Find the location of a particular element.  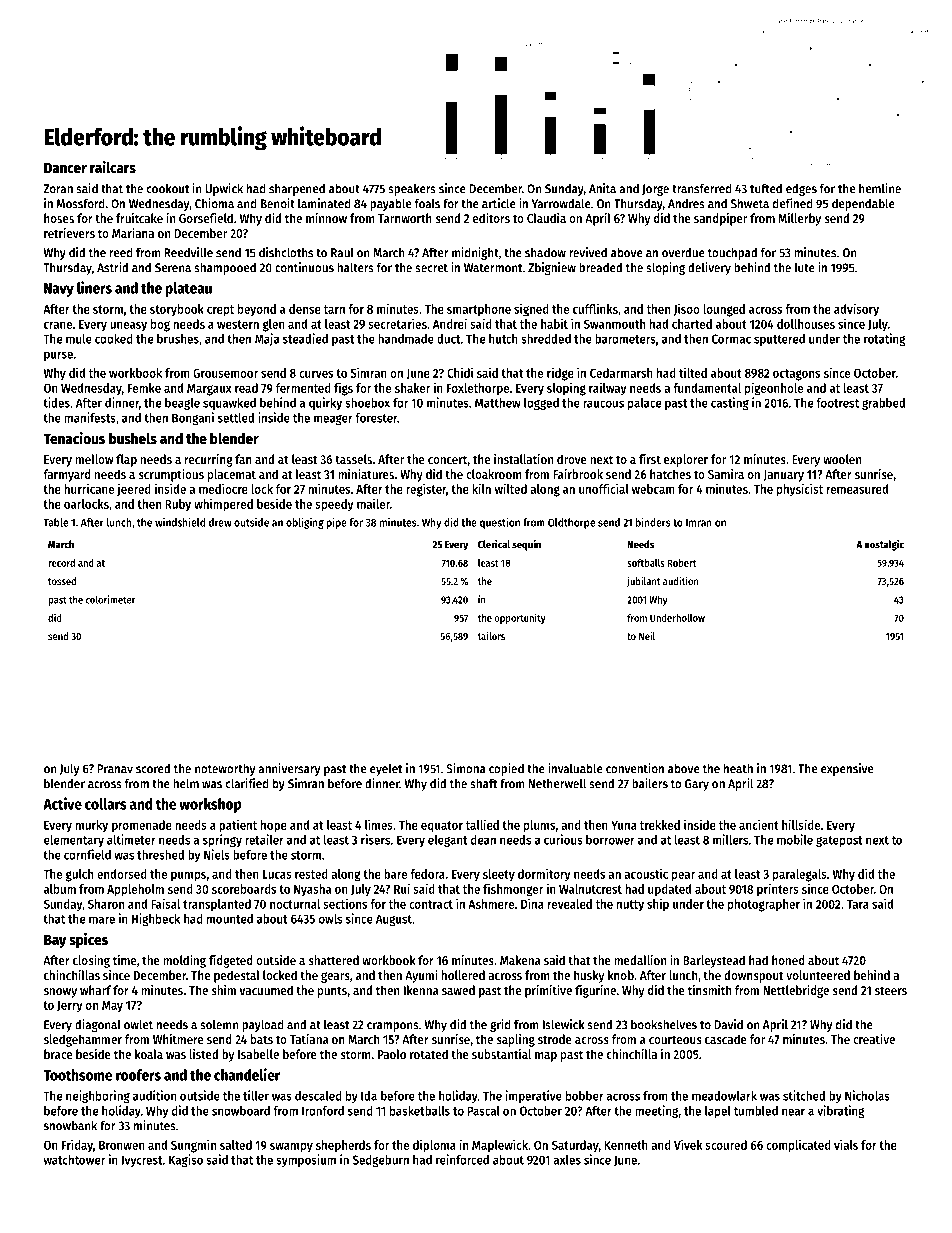

transferred is located at coordinates (702, 188).
